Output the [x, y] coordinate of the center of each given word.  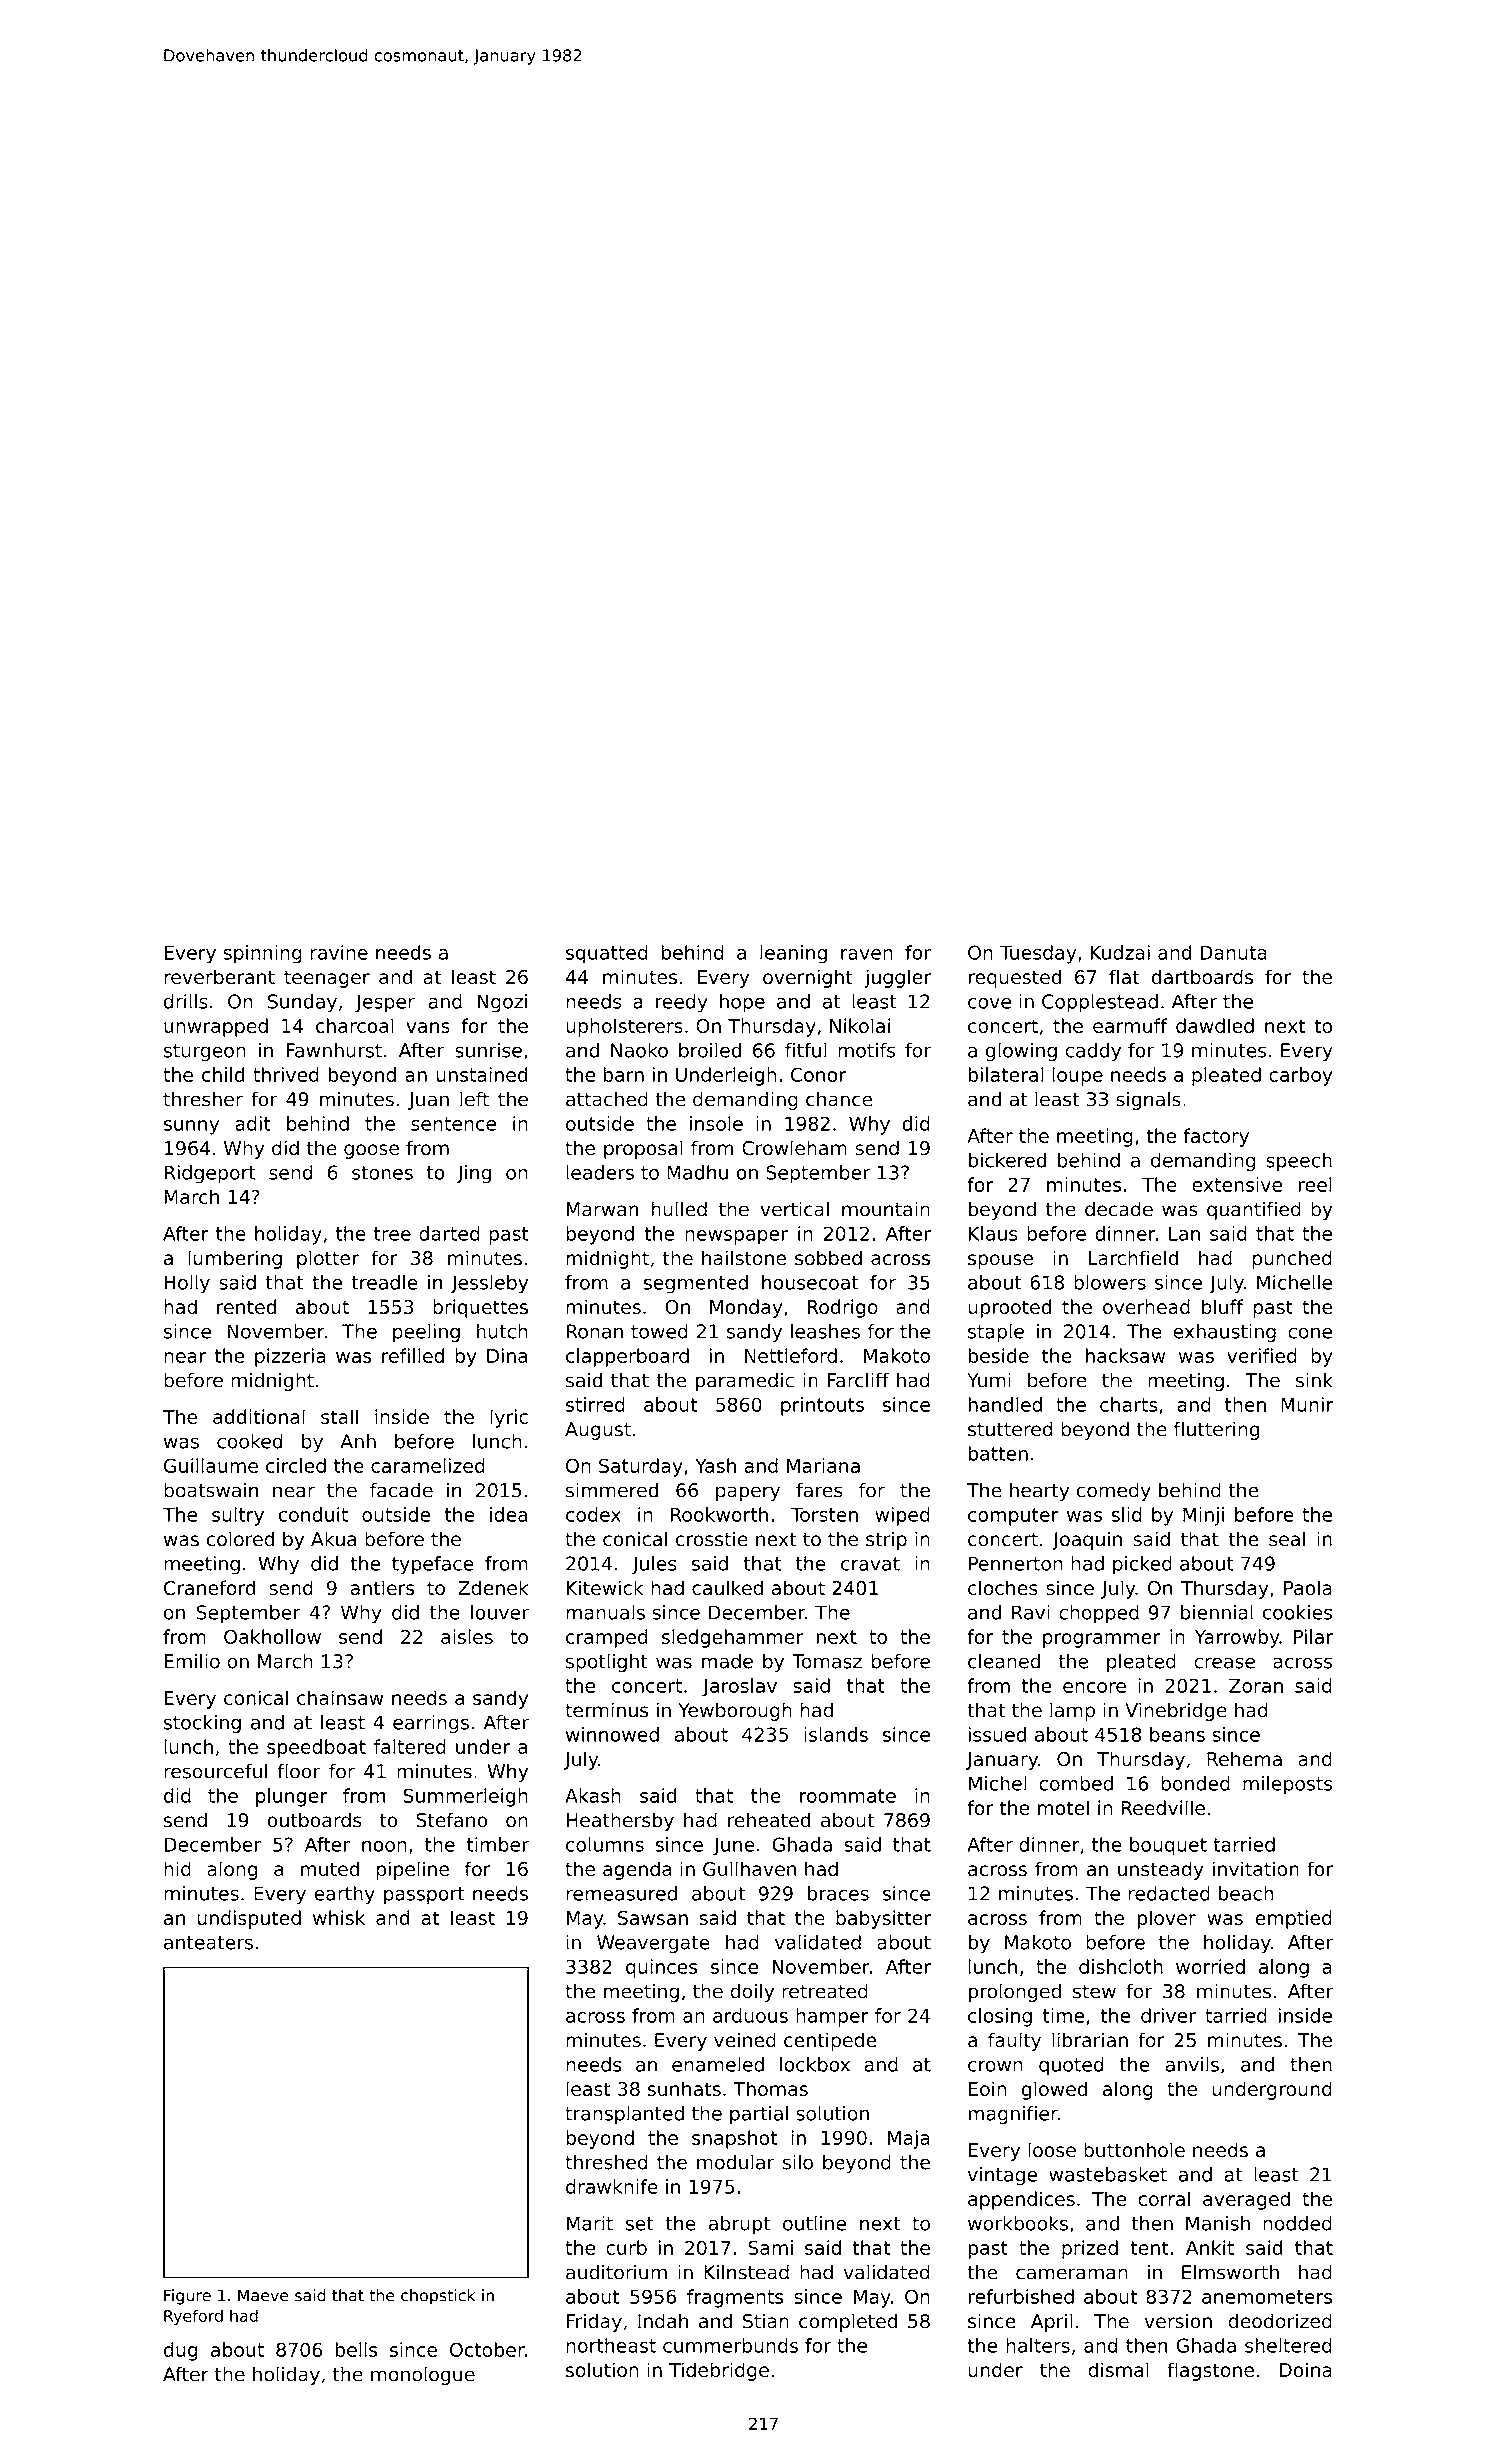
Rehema [1244, 1759]
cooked [249, 1441]
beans [1177, 1734]
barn [624, 1074]
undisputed [249, 1919]
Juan [428, 1101]
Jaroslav [739, 1687]
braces [838, 1893]
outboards [314, 1820]
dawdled [1215, 1025]
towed [659, 1331]
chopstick [438, 2297]
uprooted [1009, 1308]
